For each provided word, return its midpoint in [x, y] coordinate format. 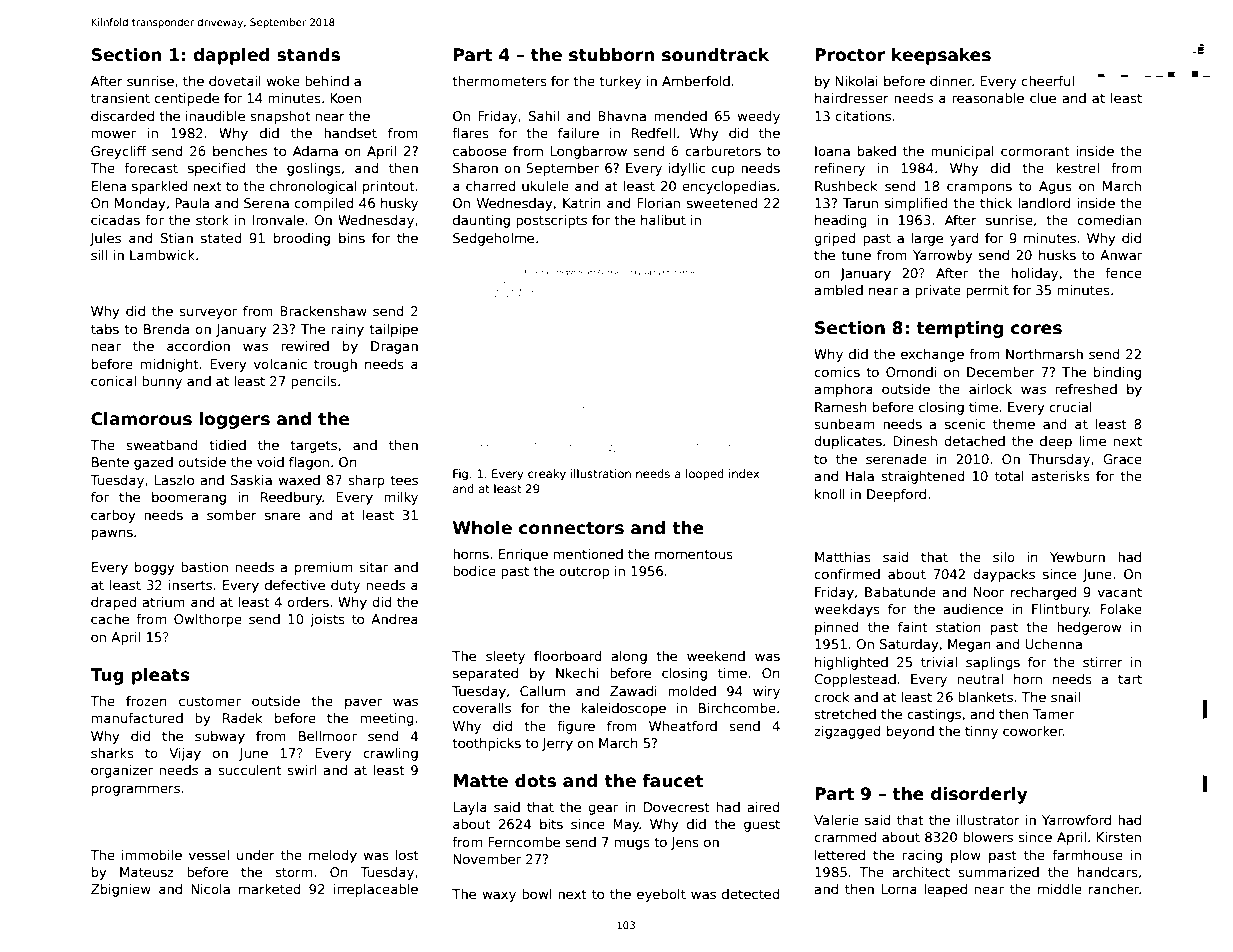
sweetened [722, 203]
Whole [482, 528]
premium [323, 568]
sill [99, 255]
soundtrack [716, 55]
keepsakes [941, 56]
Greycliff [119, 152]
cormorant [1035, 151]
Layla [470, 808]
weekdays [847, 610]
